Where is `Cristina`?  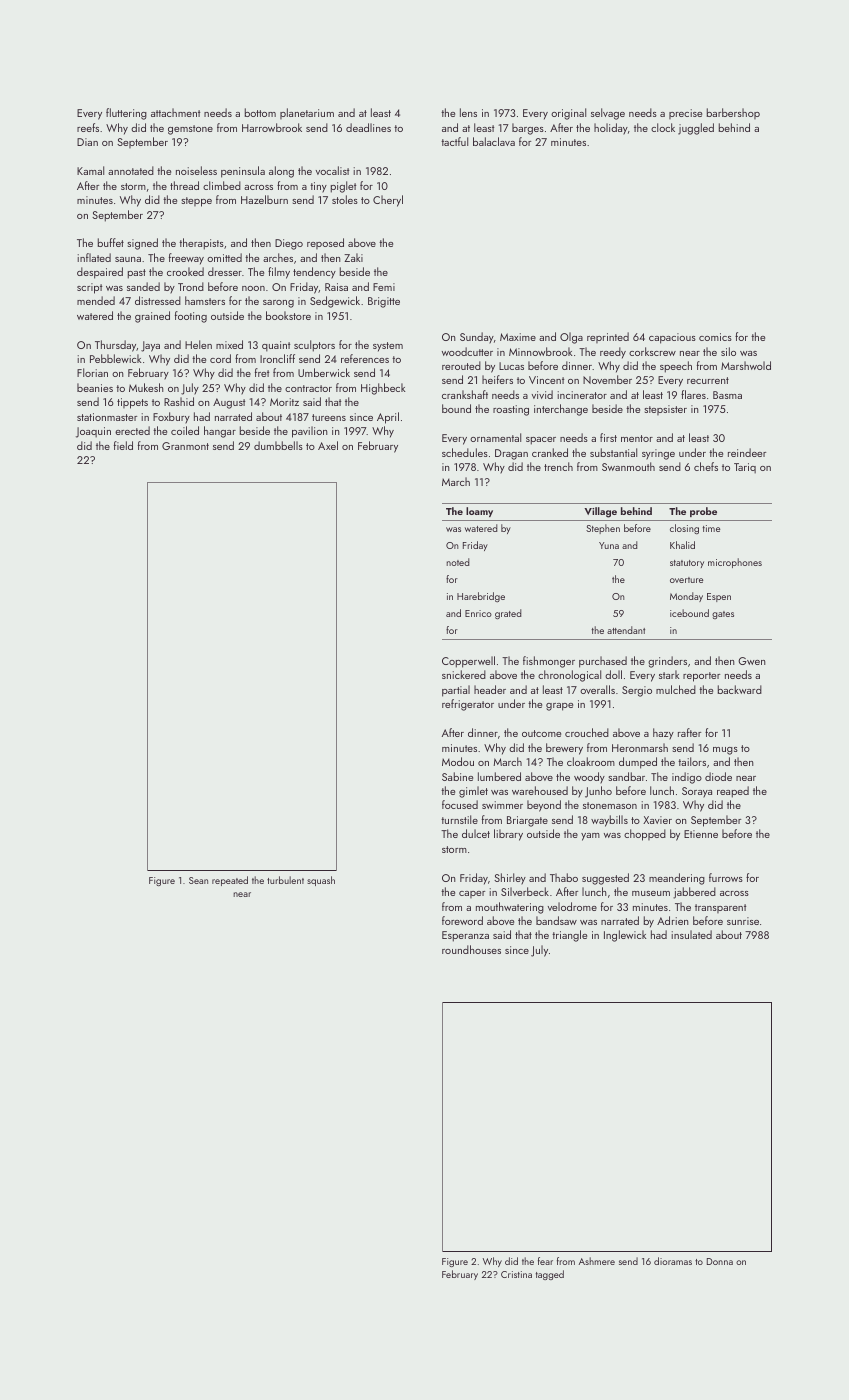 Cristina is located at coordinates (516, 1274).
